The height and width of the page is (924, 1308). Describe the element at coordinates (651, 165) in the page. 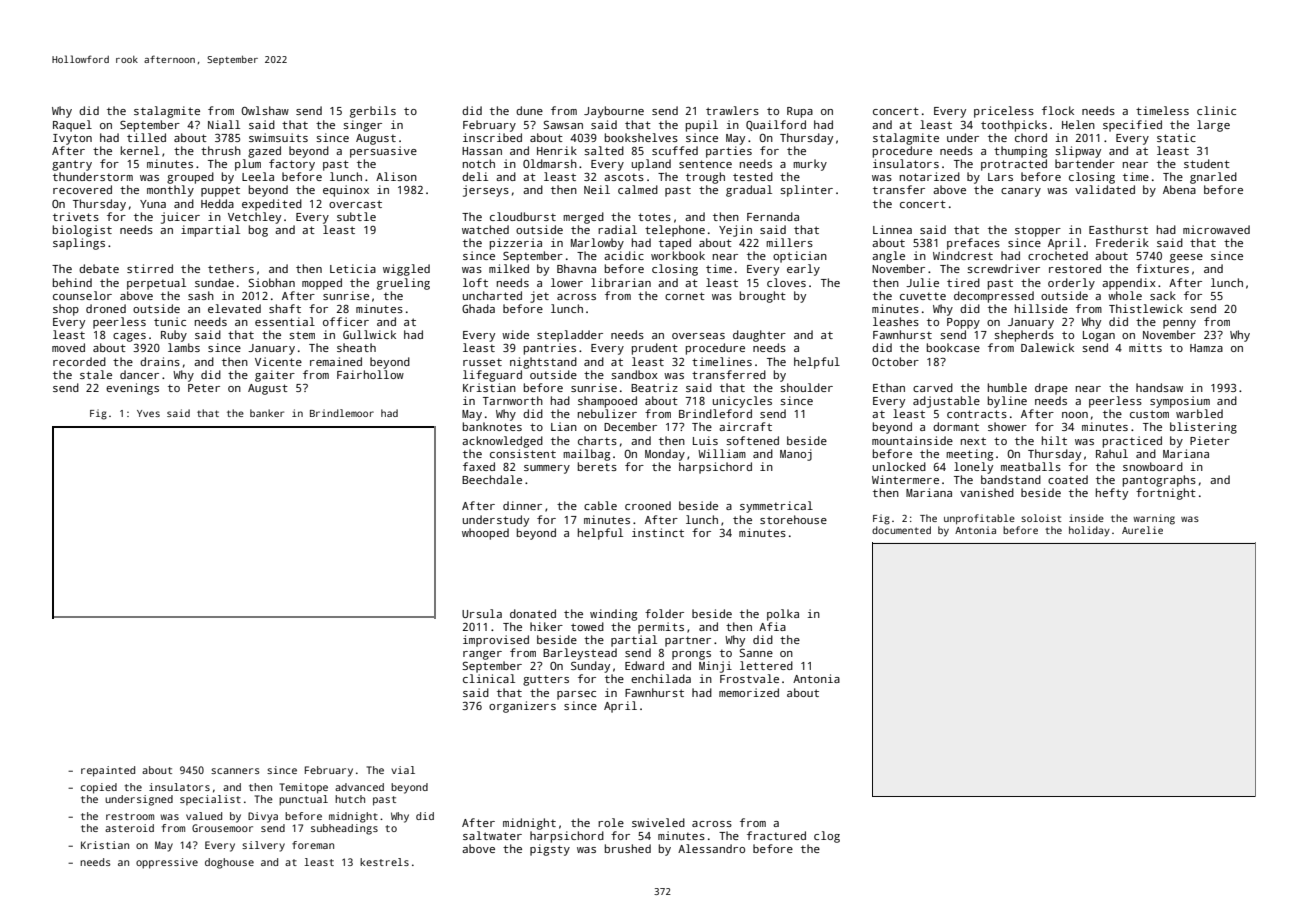

I see `upland` at that location.
